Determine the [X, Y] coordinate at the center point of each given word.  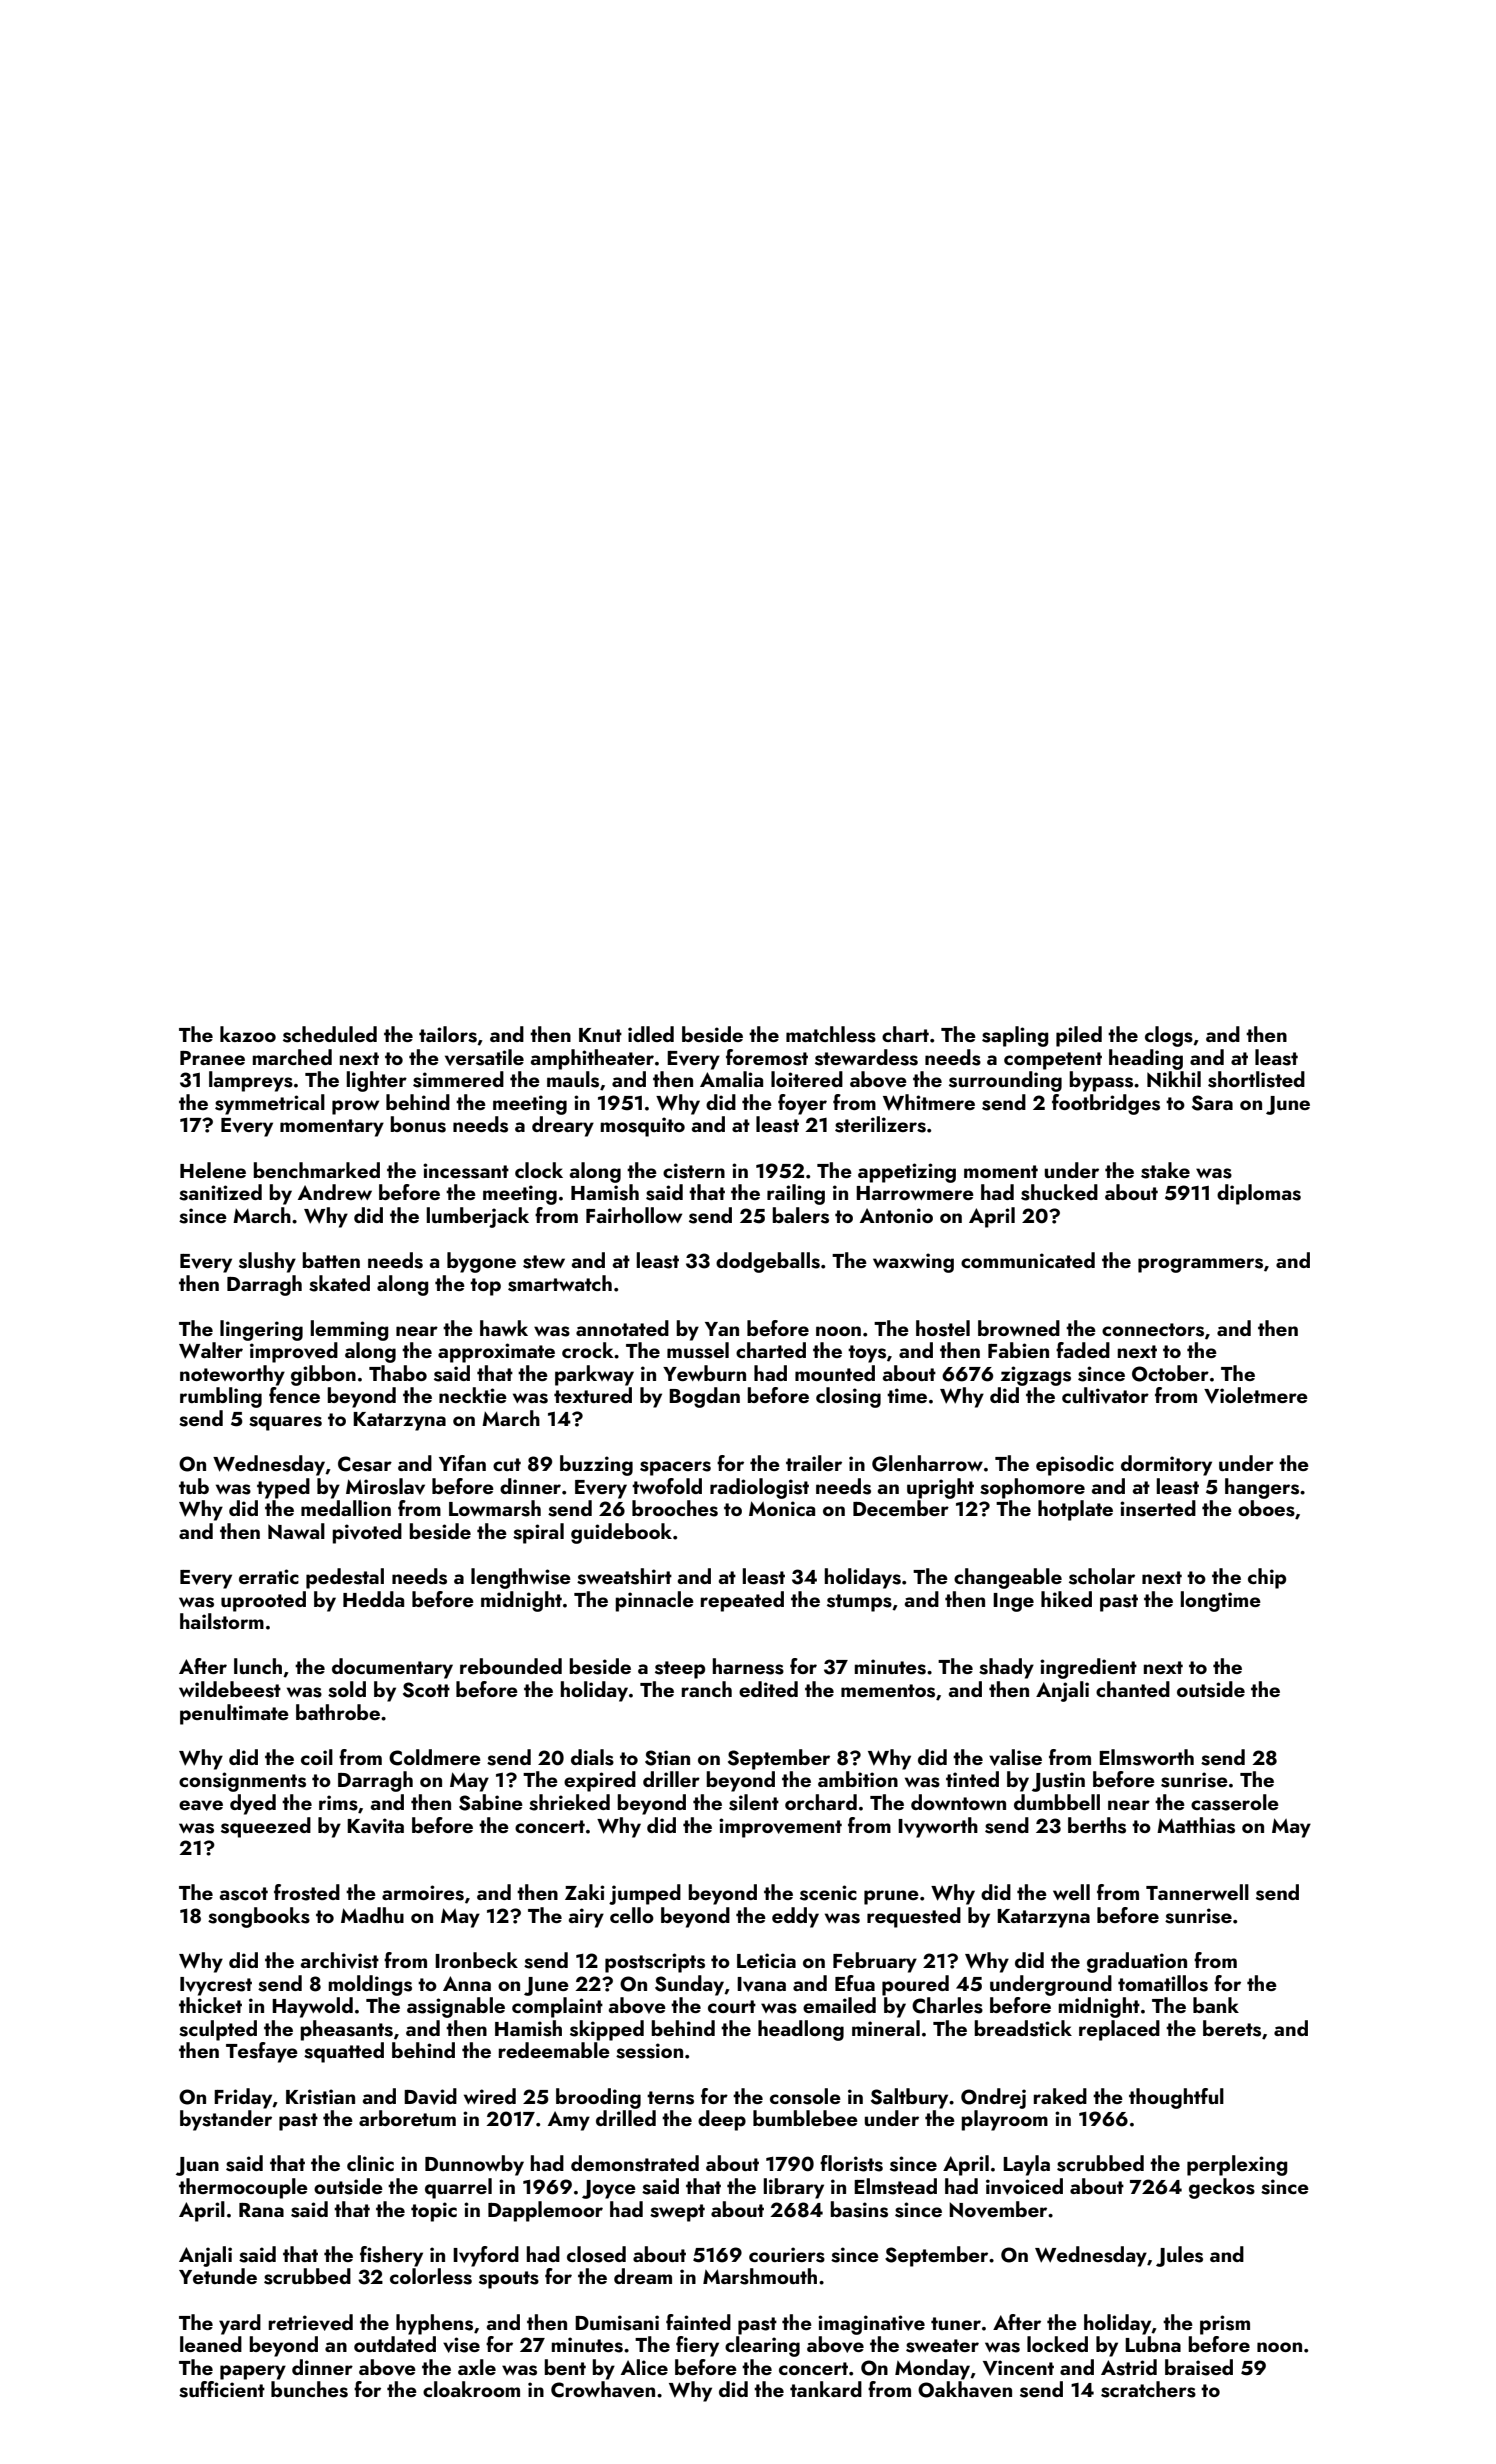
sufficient [222, 2389]
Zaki [585, 1892]
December [901, 1508]
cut [507, 1464]
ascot [243, 1894]
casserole [1235, 1802]
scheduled [330, 1034]
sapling [1015, 1036]
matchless [831, 1034]
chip [1267, 1578]
